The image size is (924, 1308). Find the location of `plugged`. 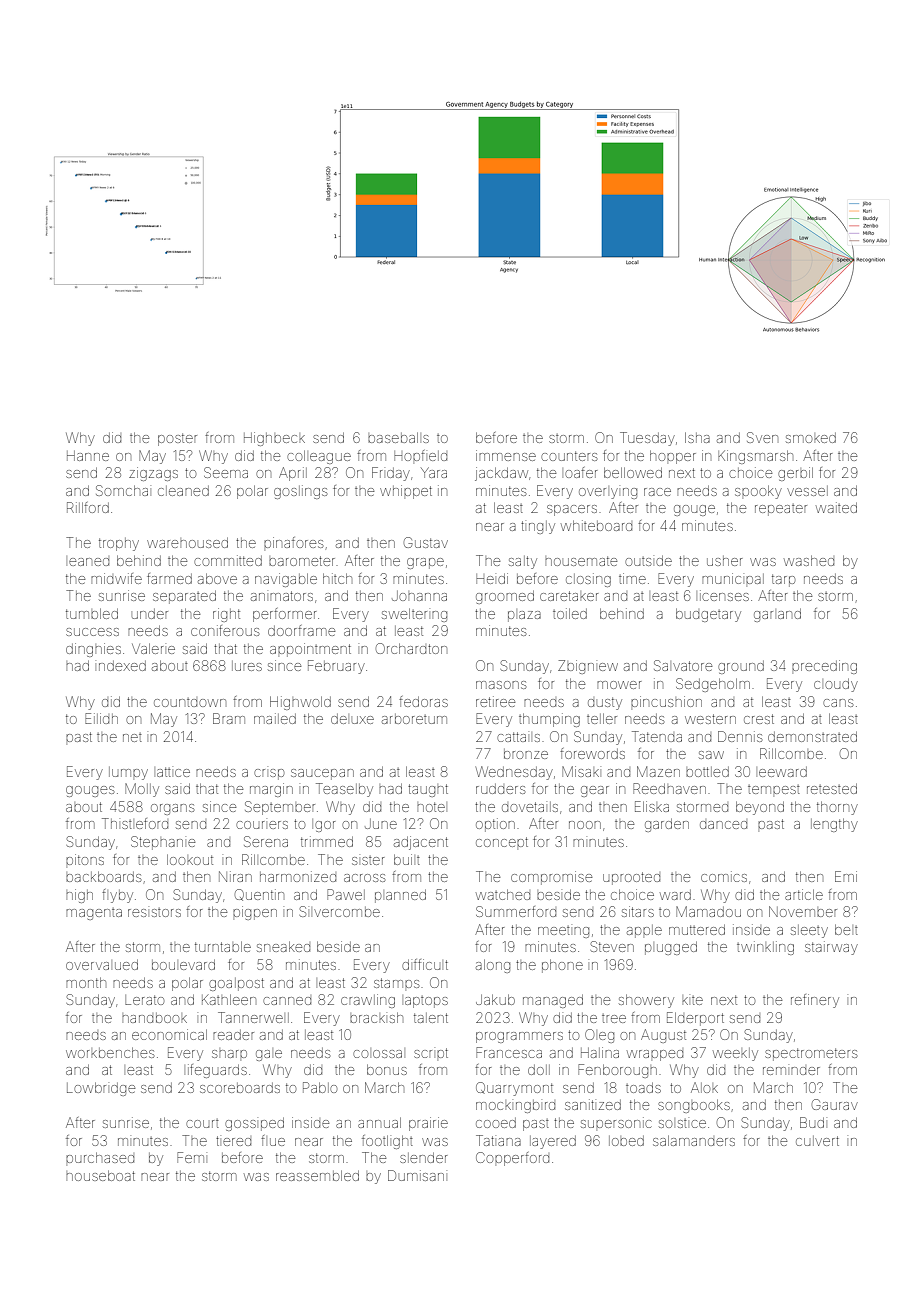

plugged is located at coordinates (671, 948).
